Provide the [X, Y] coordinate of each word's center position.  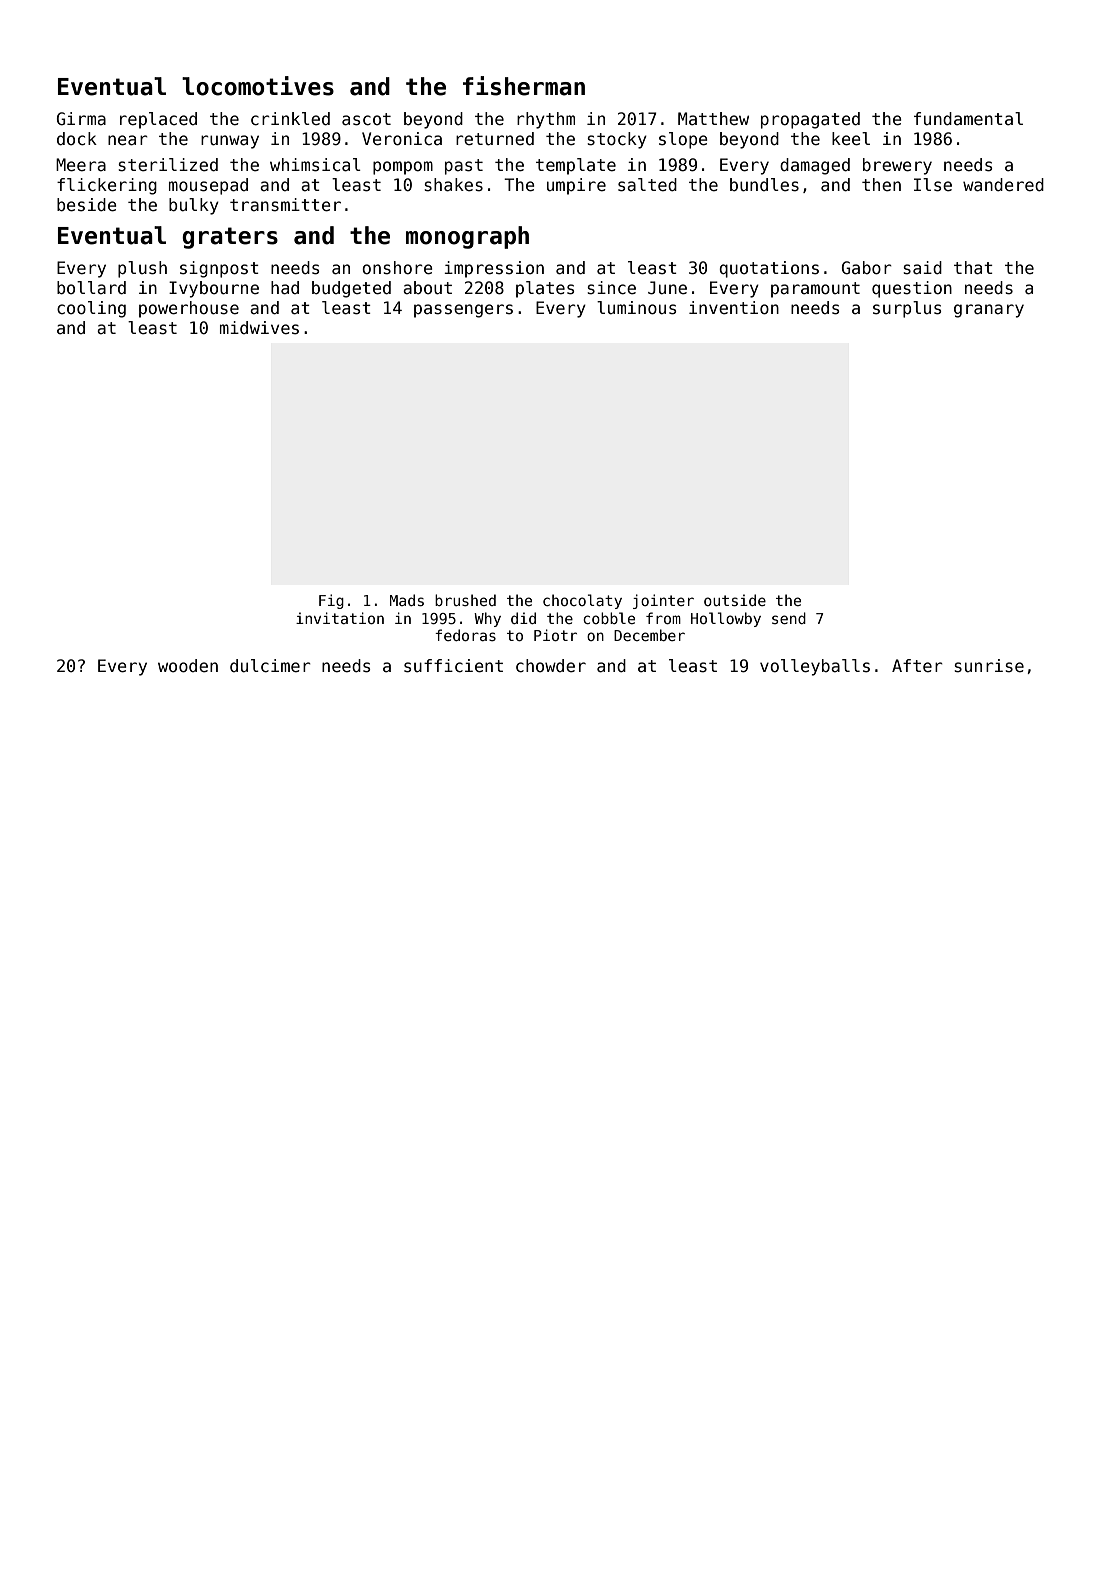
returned [495, 139]
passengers [463, 311]
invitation [340, 618]
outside [735, 600]
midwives [259, 328]
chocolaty [582, 601]
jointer [663, 601]
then [881, 185]
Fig [331, 601]
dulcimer [270, 666]
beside [86, 205]
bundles [764, 185]
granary [989, 311]
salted [647, 185]
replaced [158, 120]
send [789, 618]
